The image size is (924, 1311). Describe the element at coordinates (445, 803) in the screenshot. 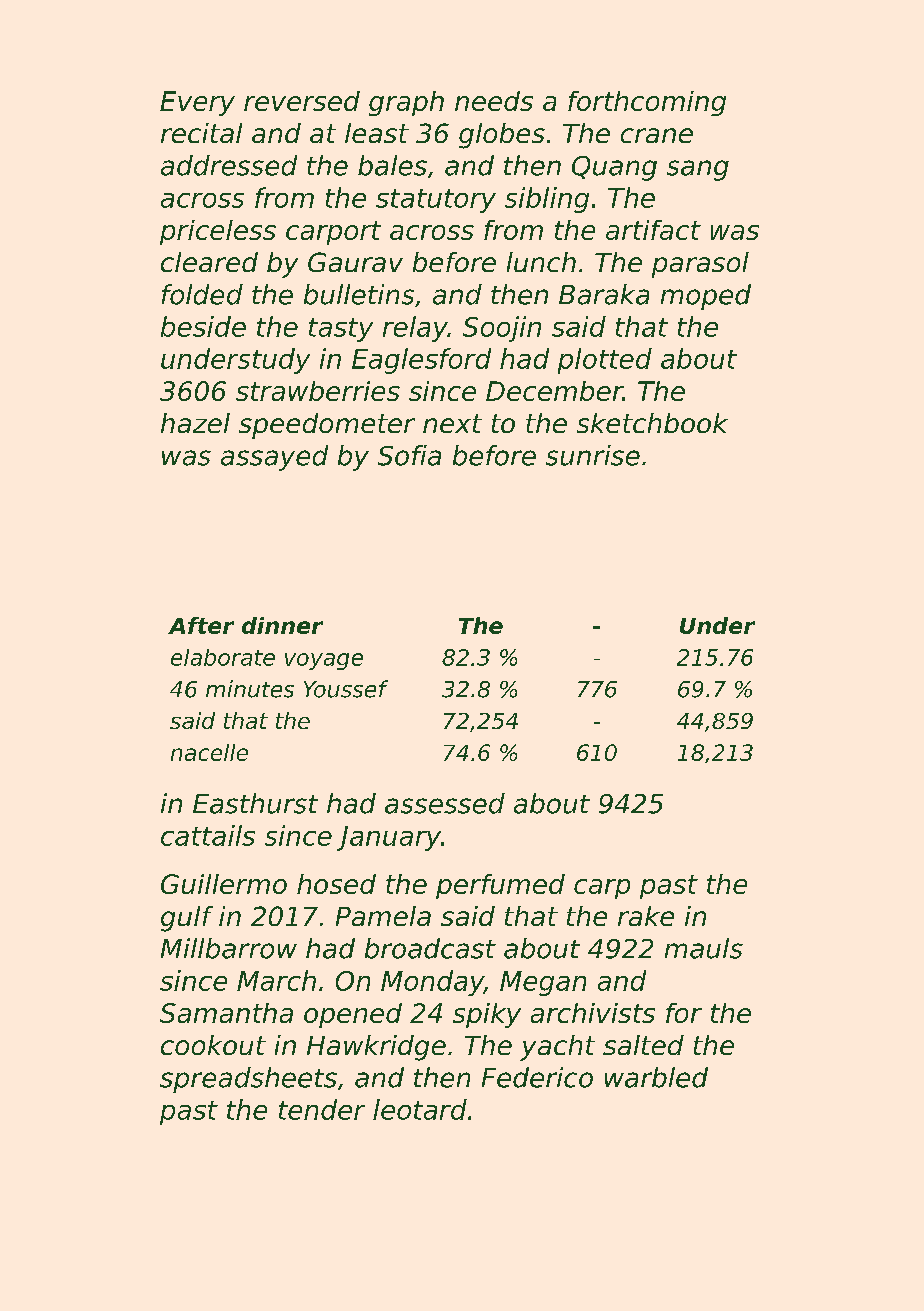

I see `assessed` at that location.
